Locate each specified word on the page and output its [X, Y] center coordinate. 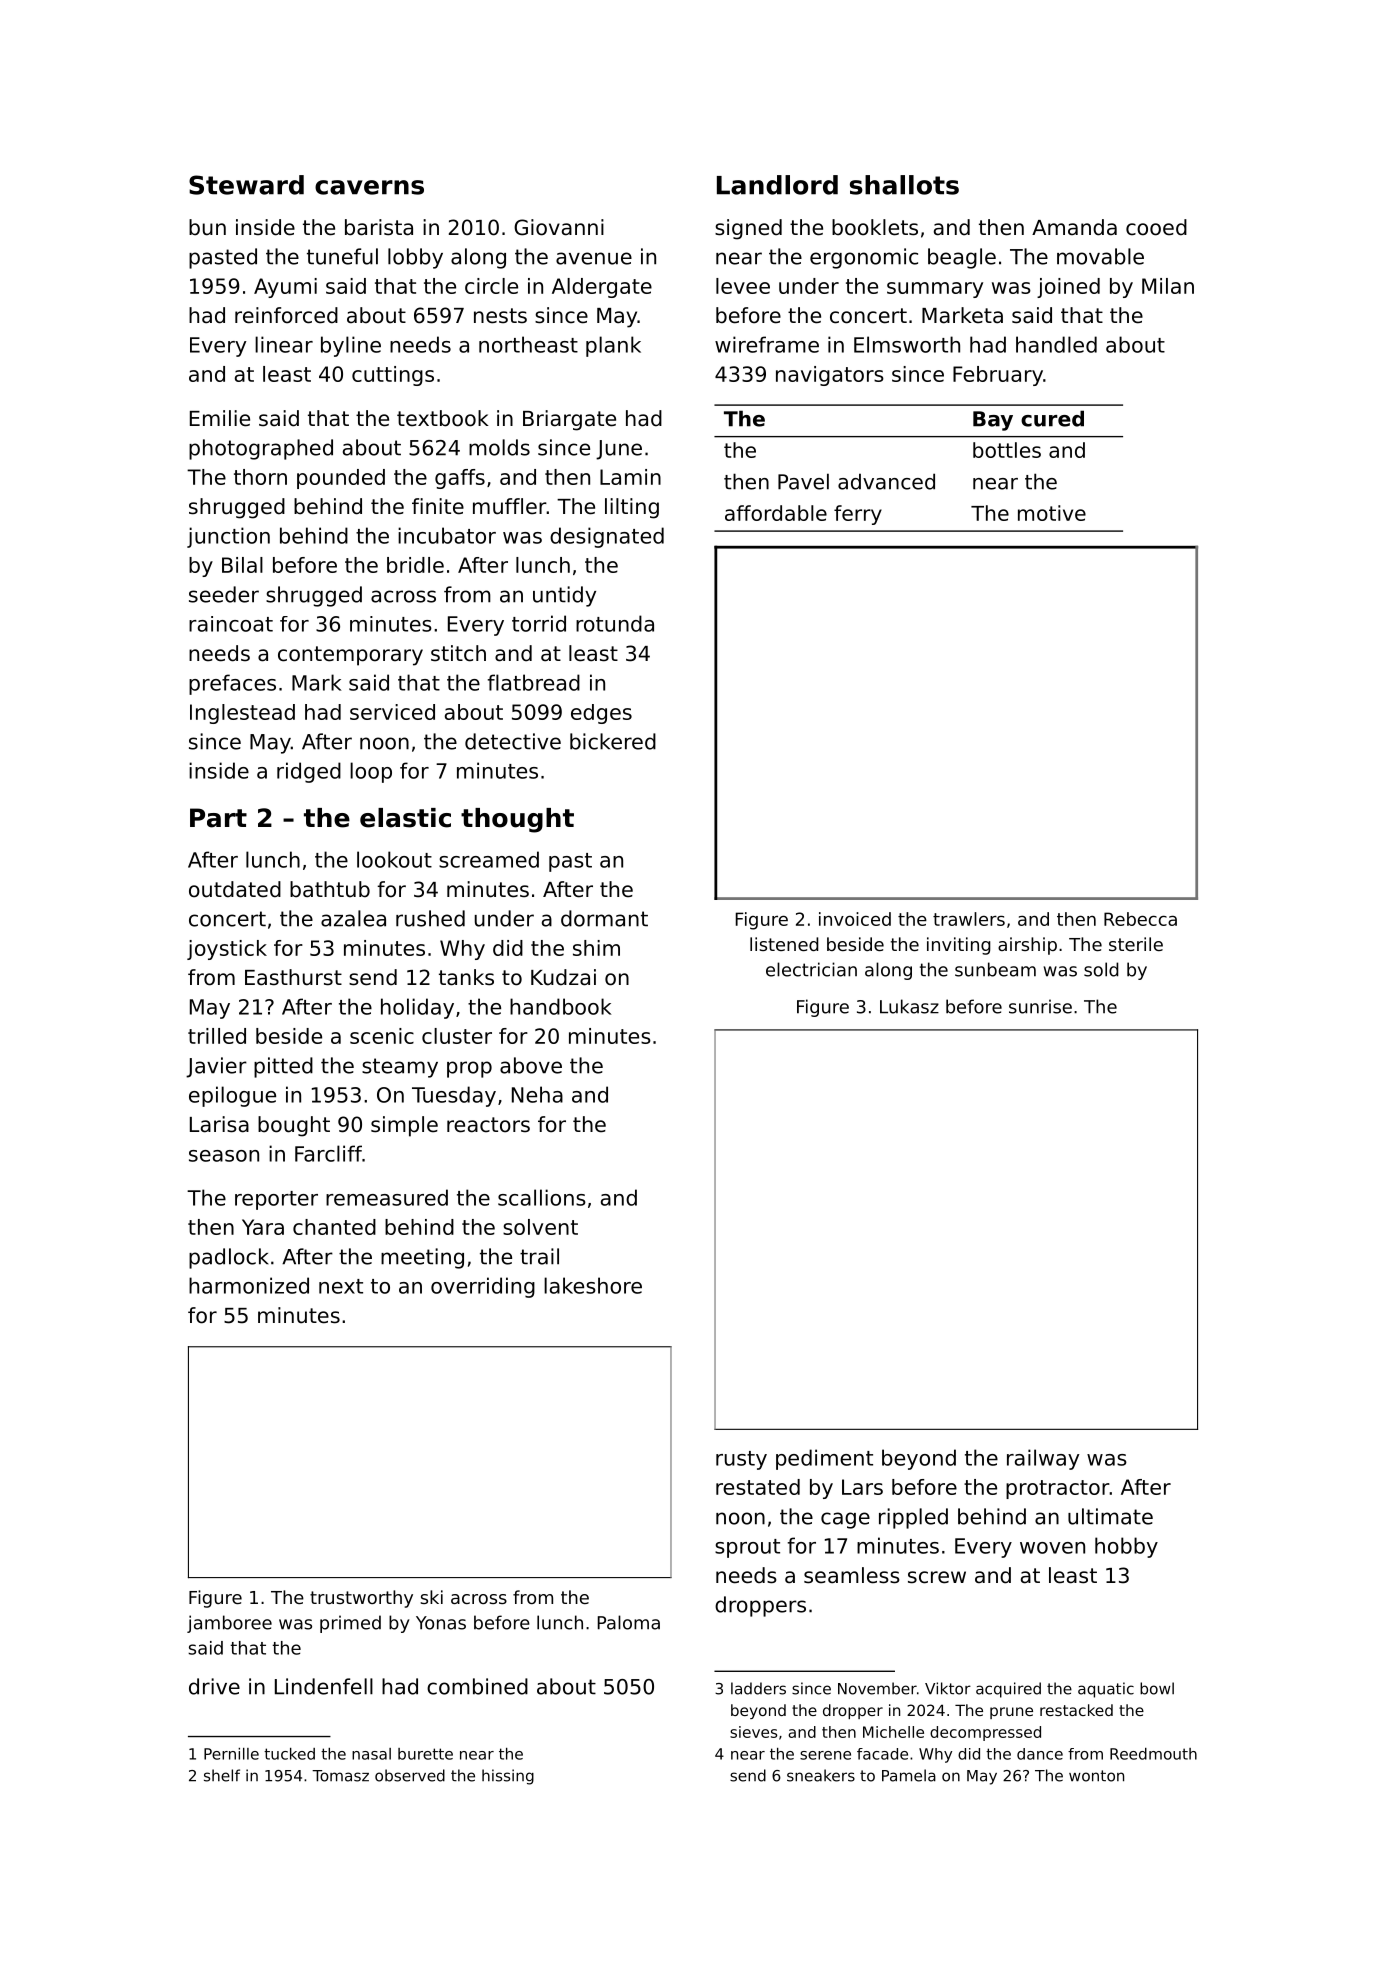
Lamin [630, 477]
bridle [415, 565]
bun [207, 227]
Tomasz [340, 1776]
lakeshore [593, 1285]
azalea [353, 918]
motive [1052, 513]
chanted [334, 1227]
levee [743, 286]
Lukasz [909, 1006]
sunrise [1040, 1006]
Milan [1168, 286]
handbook [560, 1006]
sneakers [821, 1775]
